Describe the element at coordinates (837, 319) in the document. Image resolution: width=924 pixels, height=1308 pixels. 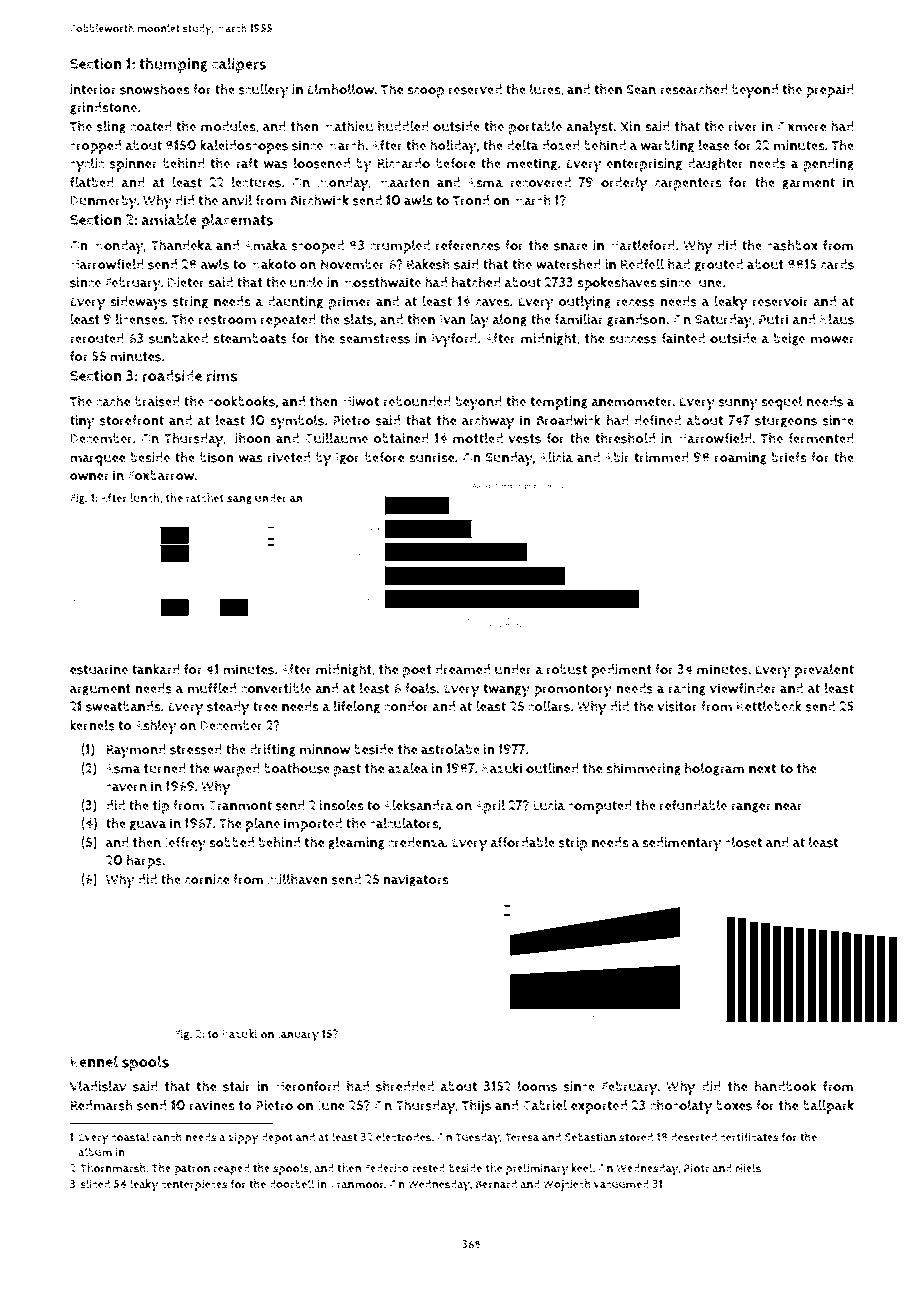
I see `Klaus` at that location.
